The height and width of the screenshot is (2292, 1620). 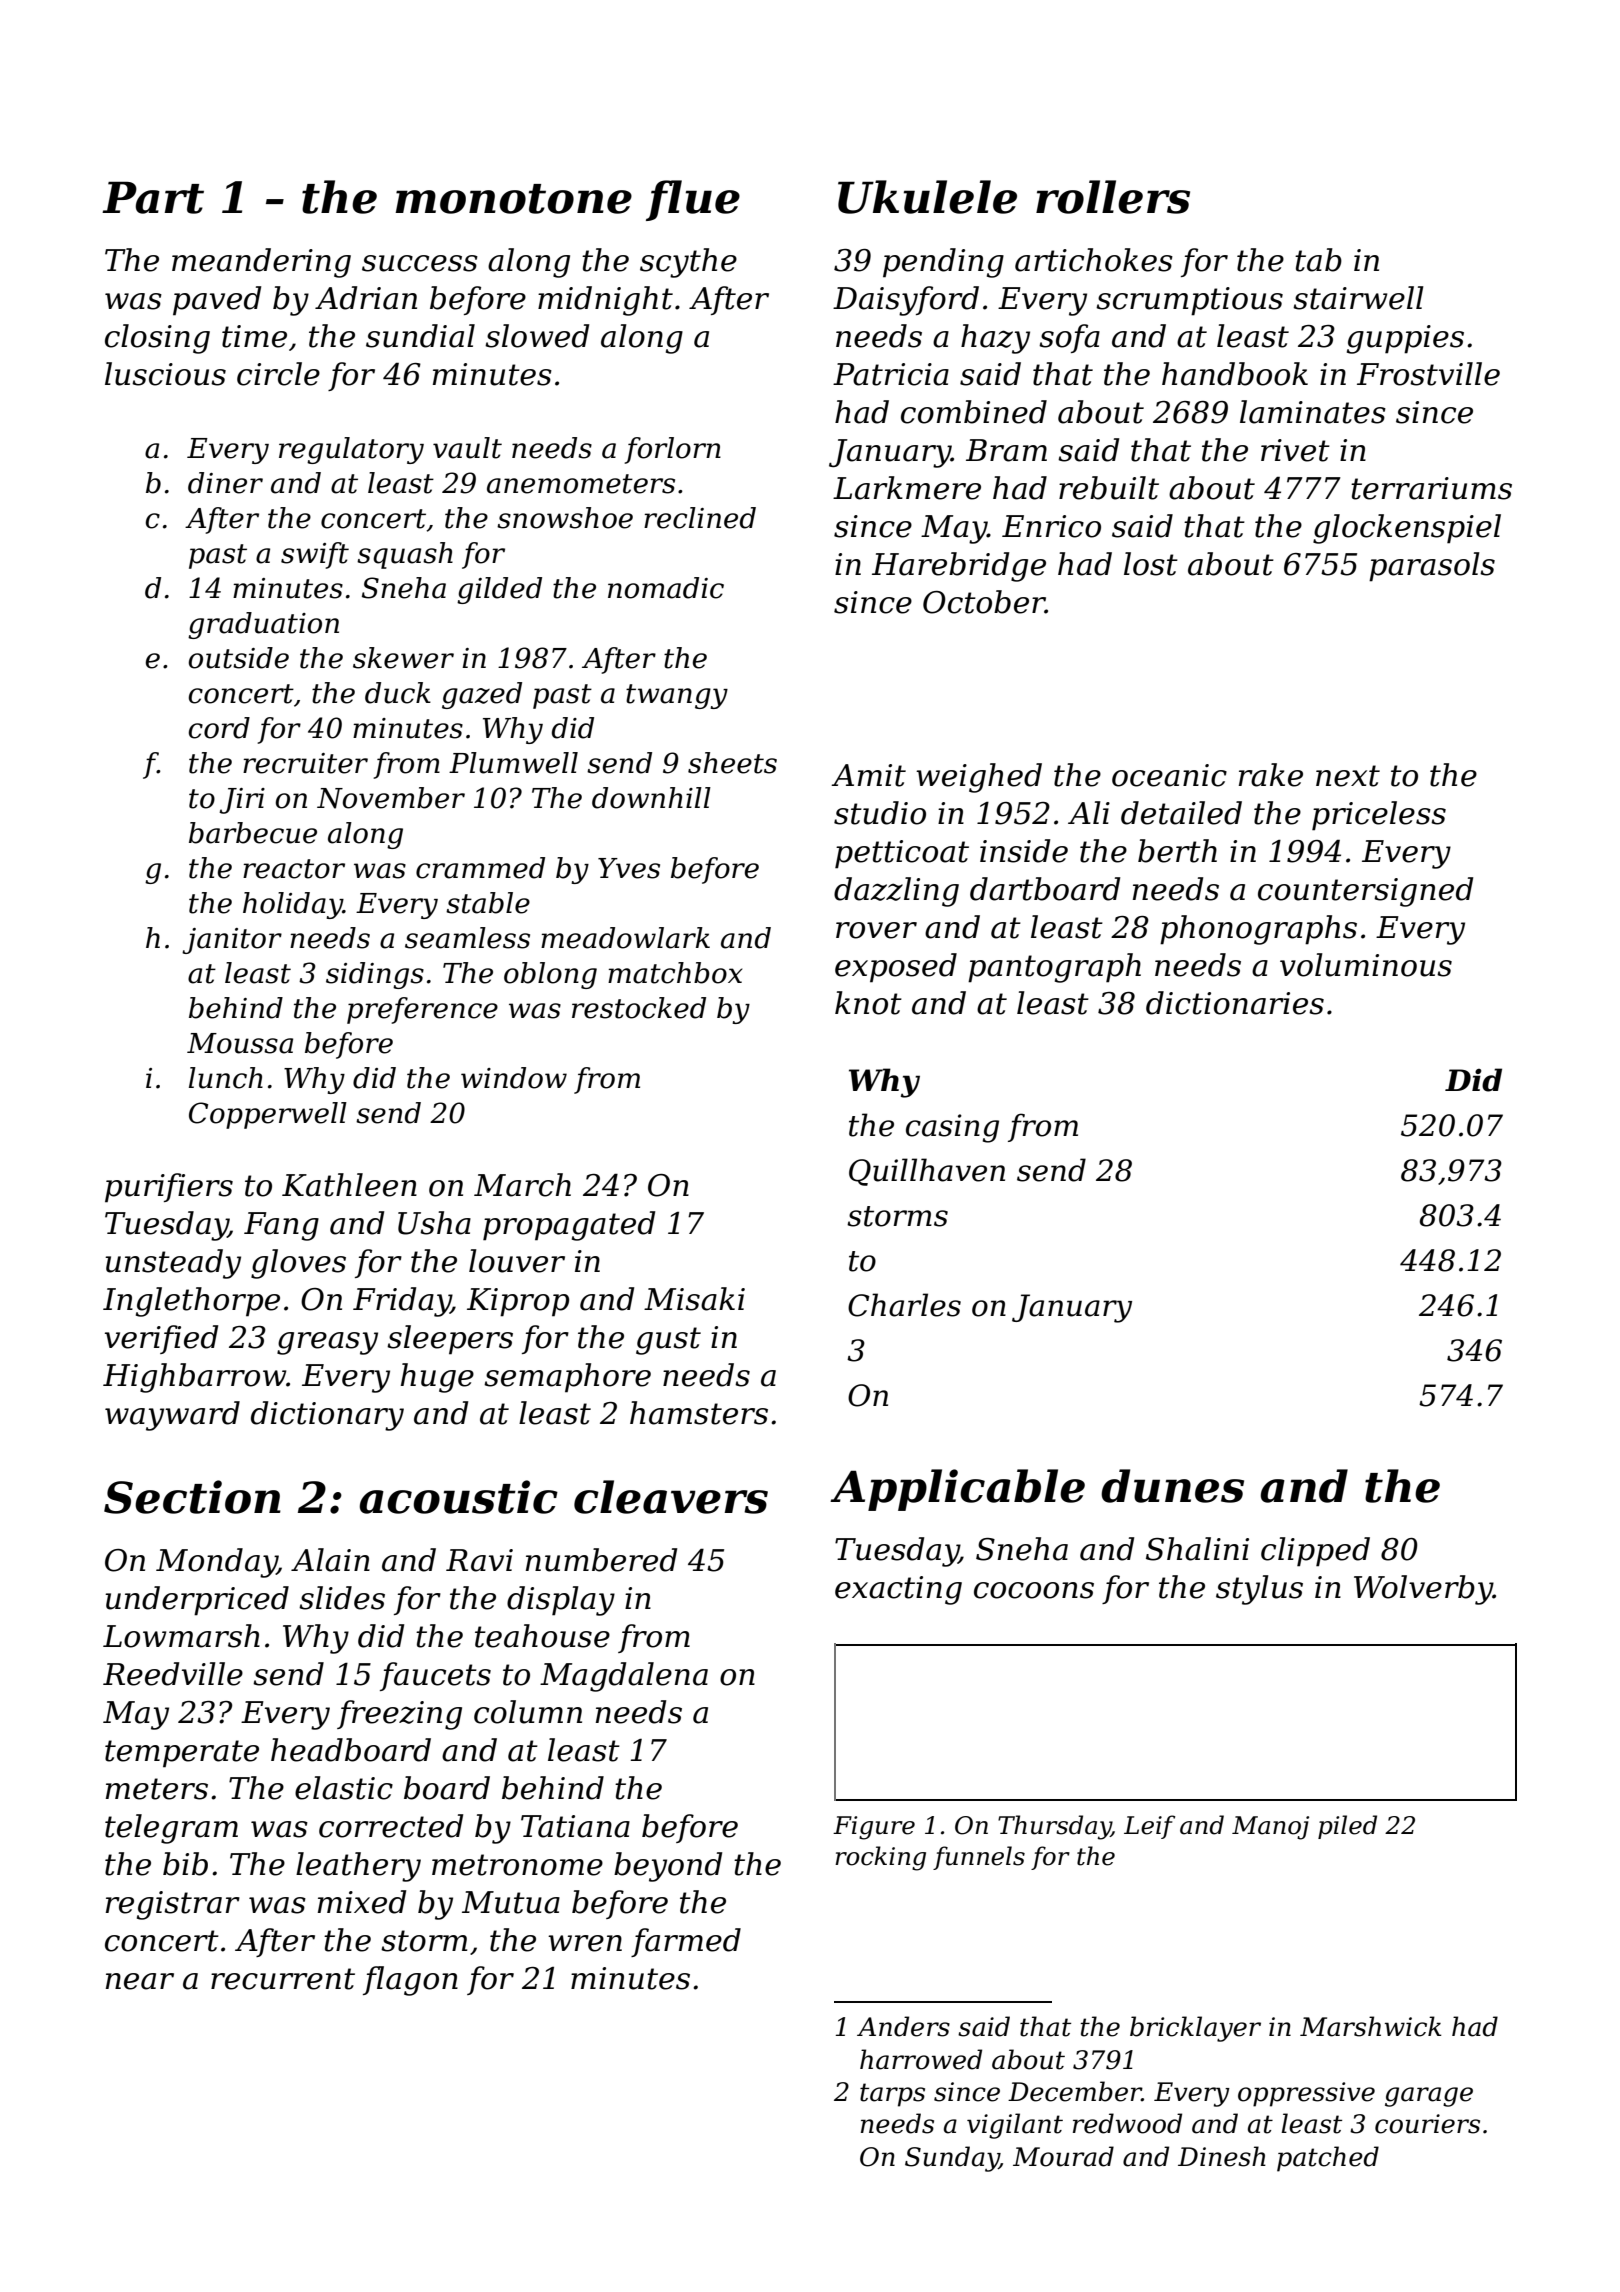 I want to click on matchbox, so click(x=675, y=973).
